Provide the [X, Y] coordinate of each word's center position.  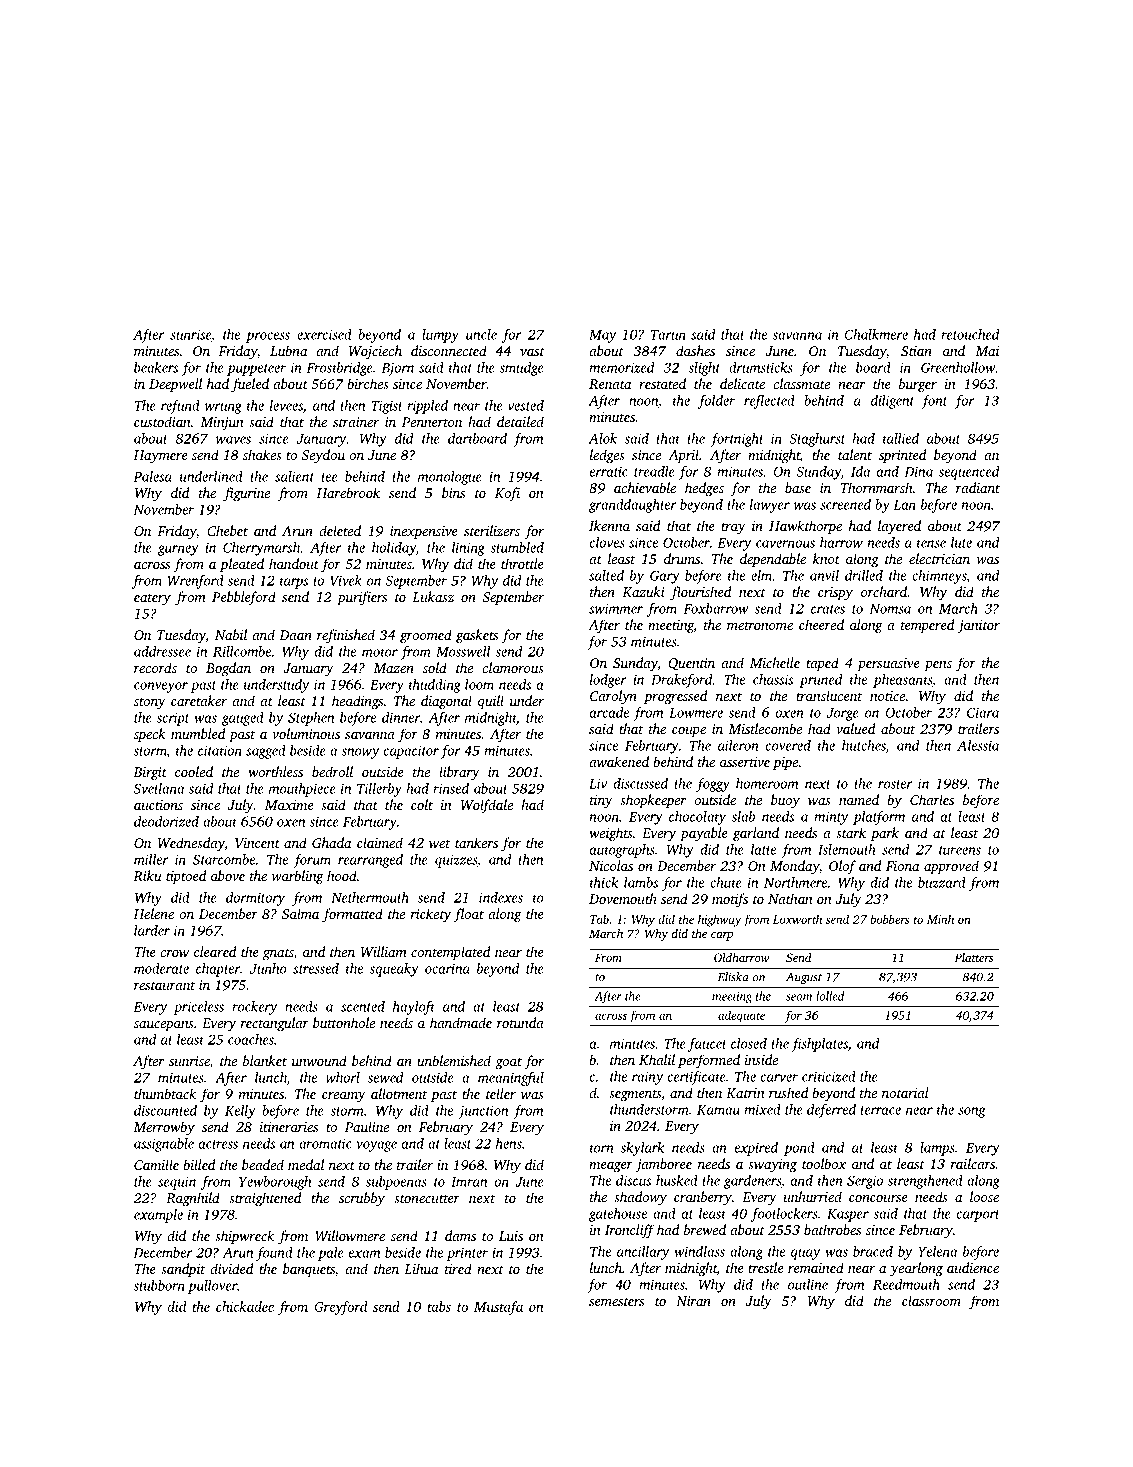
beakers [156, 367]
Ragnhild [193, 1199]
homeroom [767, 783]
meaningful [511, 1079]
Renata [610, 384]
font [934, 402]
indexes [501, 897]
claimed [380, 842]
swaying [772, 1165]
